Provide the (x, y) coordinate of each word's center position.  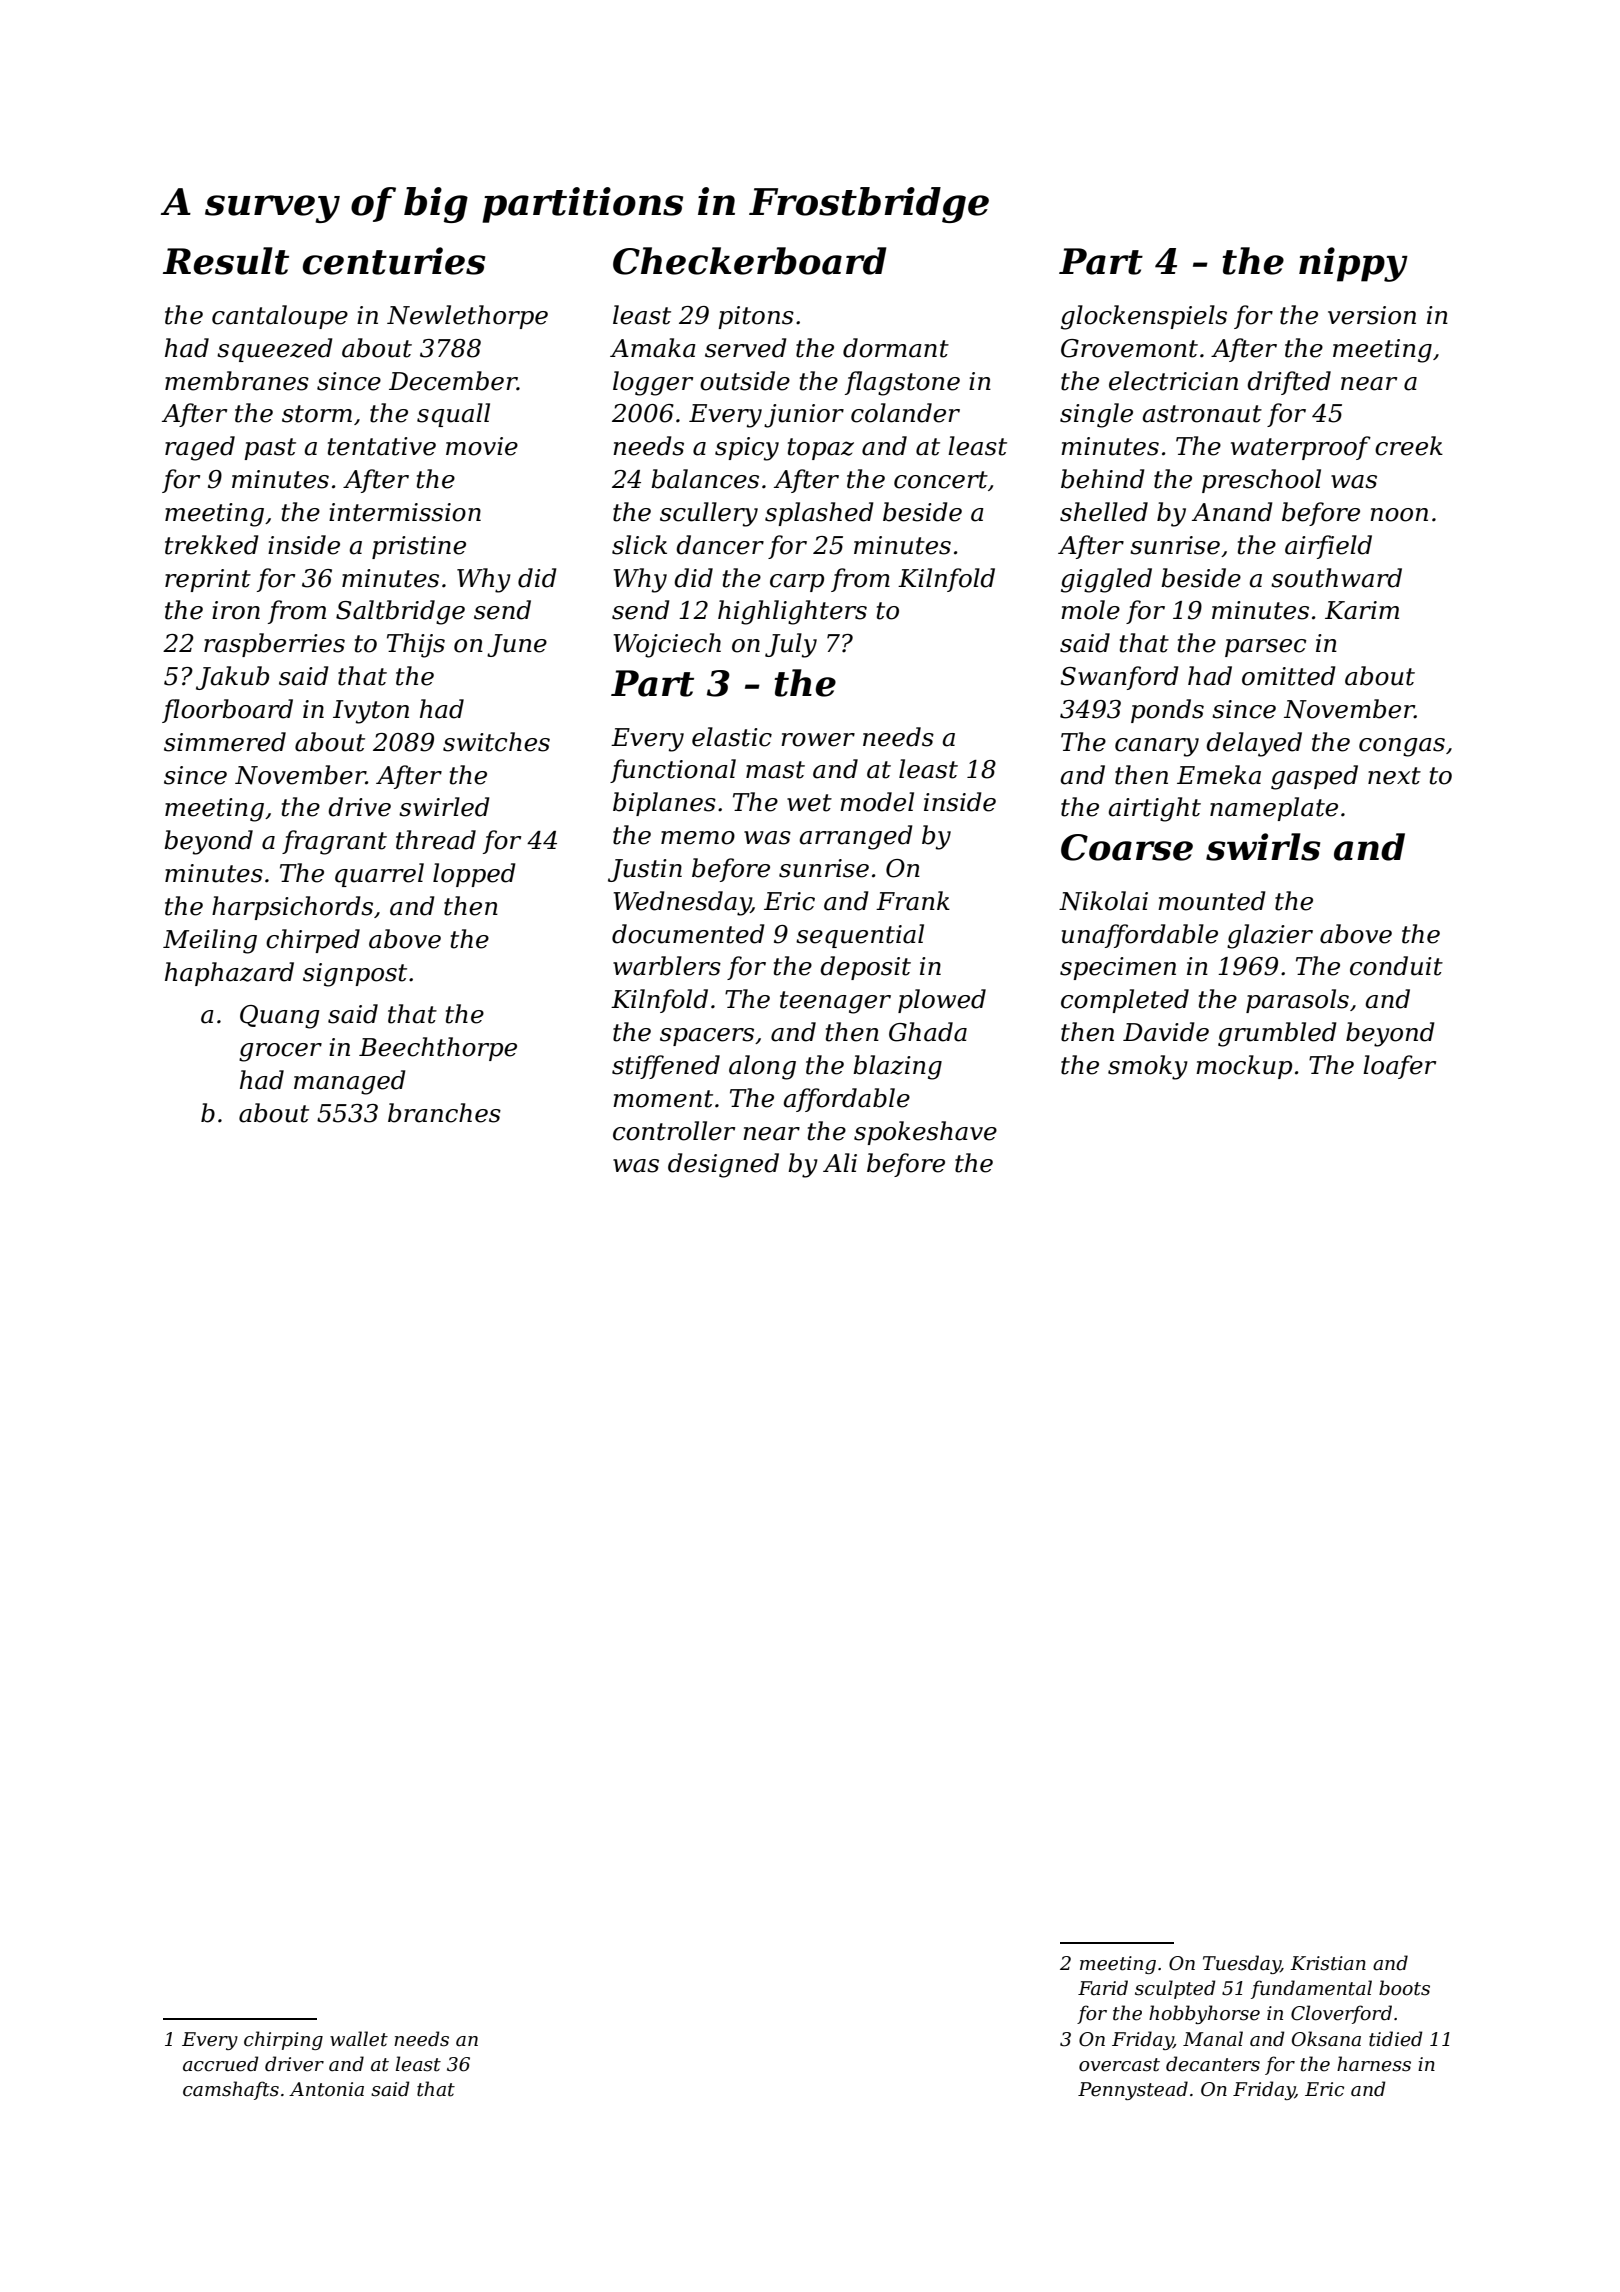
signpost (355, 975)
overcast (1119, 2065)
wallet (359, 2039)
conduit (1396, 966)
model (877, 802)
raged (200, 448)
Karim (1362, 610)
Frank (913, 901)
